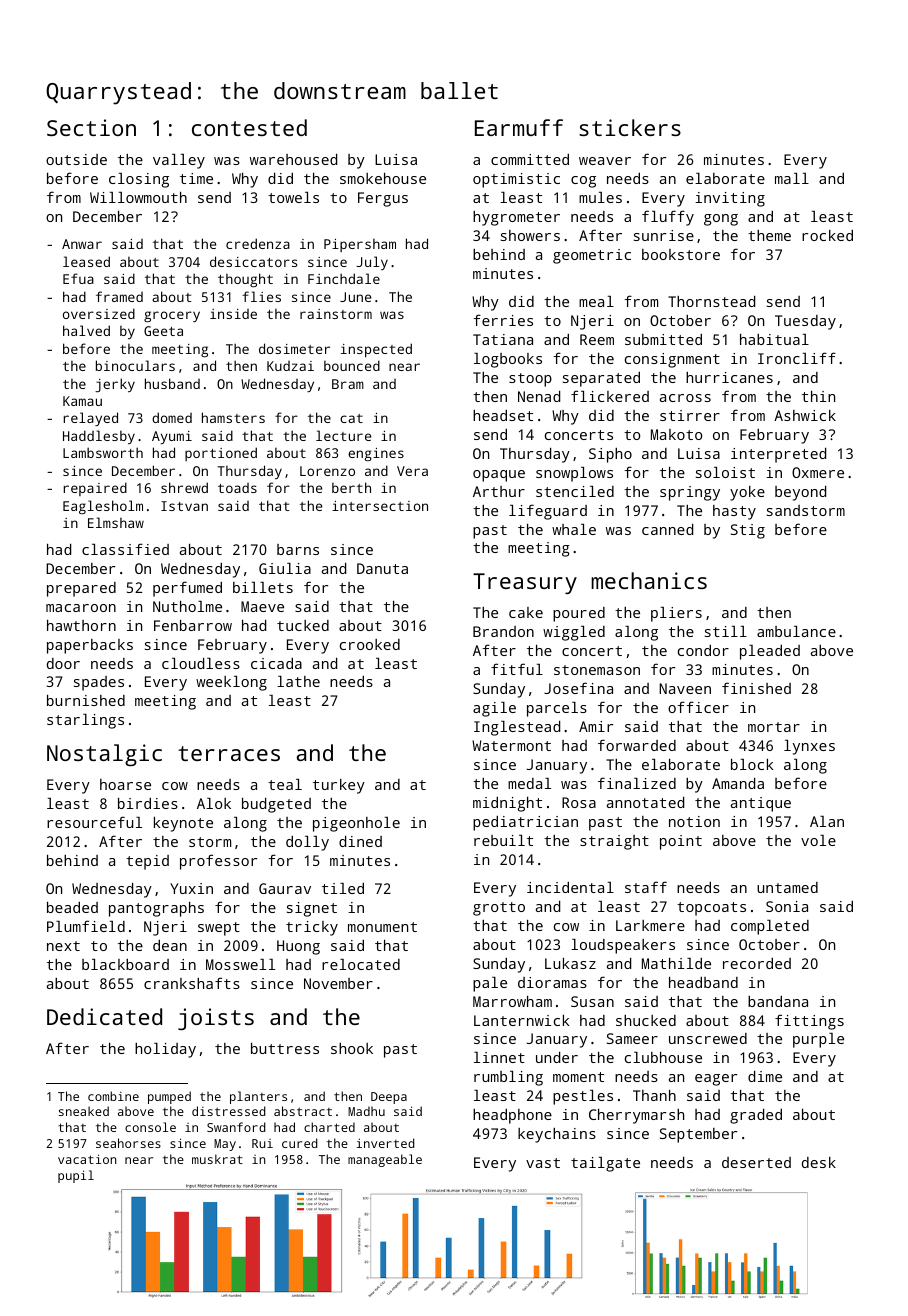  What do you see at coordinates (263, 587) in the image?
I see `billets` at bounding box center [263, 587].
